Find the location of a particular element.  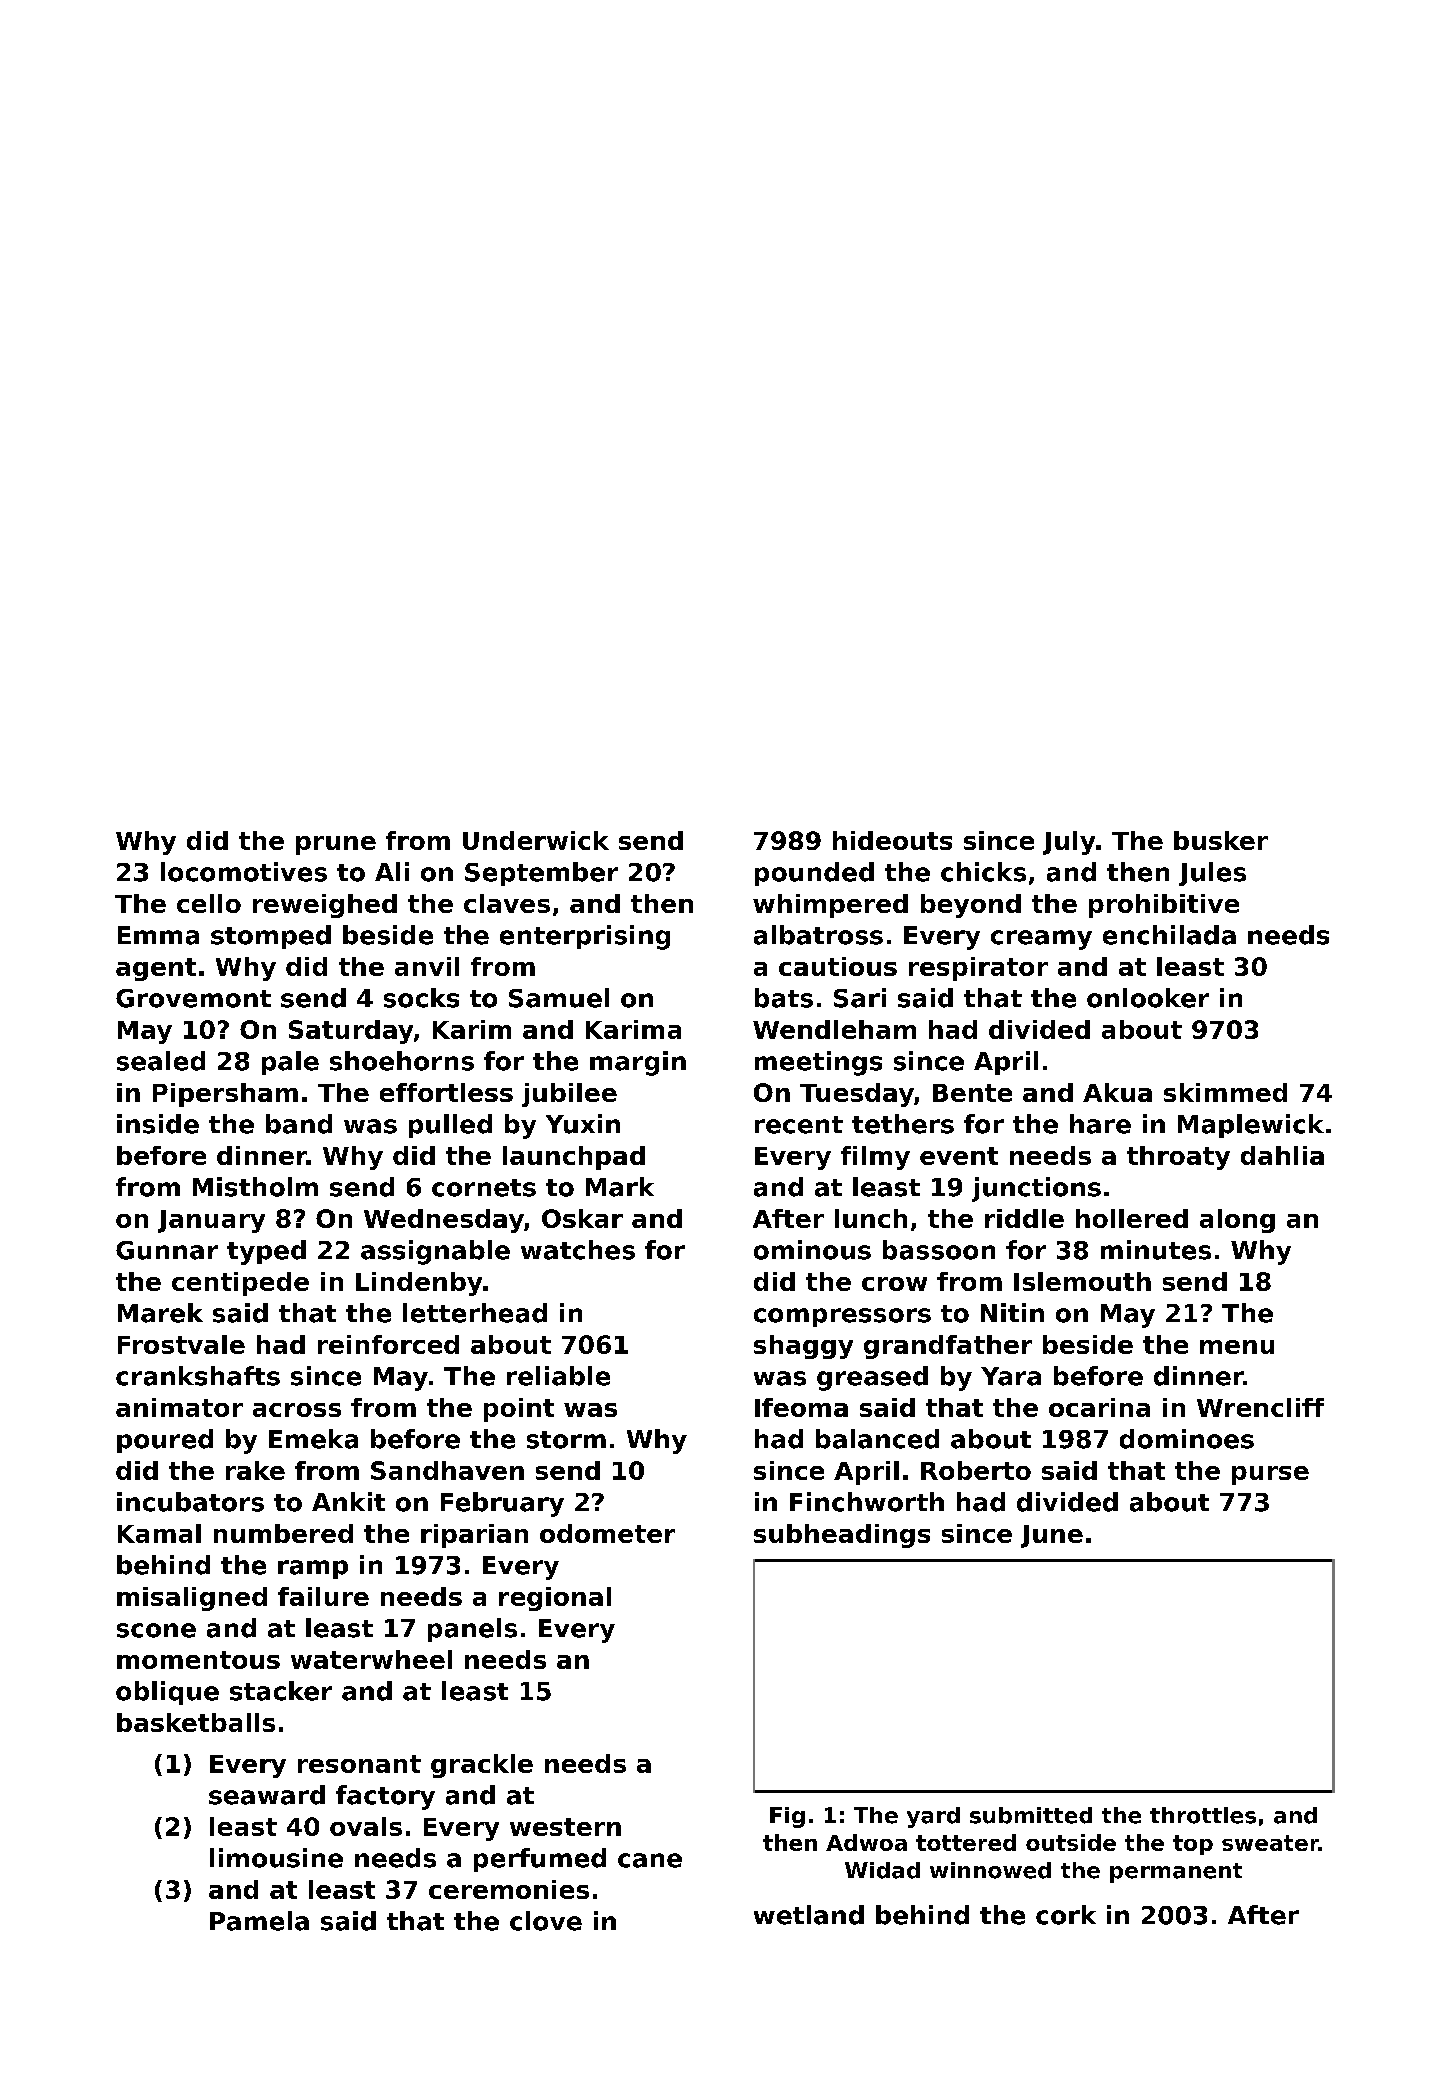

Akua is located at coordinates (1117, 1092).
